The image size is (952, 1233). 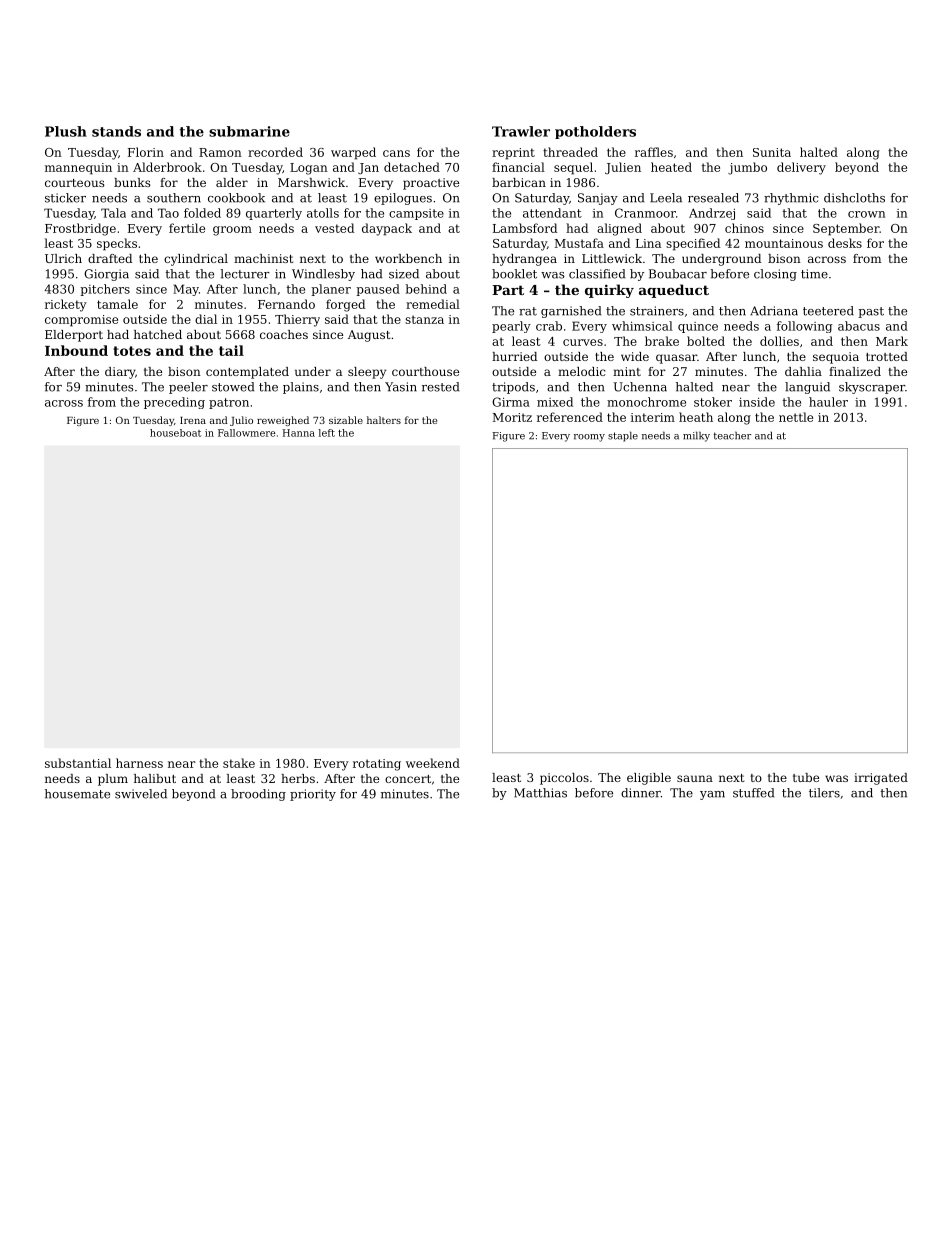 I want to click on Matthias, so click(x=540, y=793).
